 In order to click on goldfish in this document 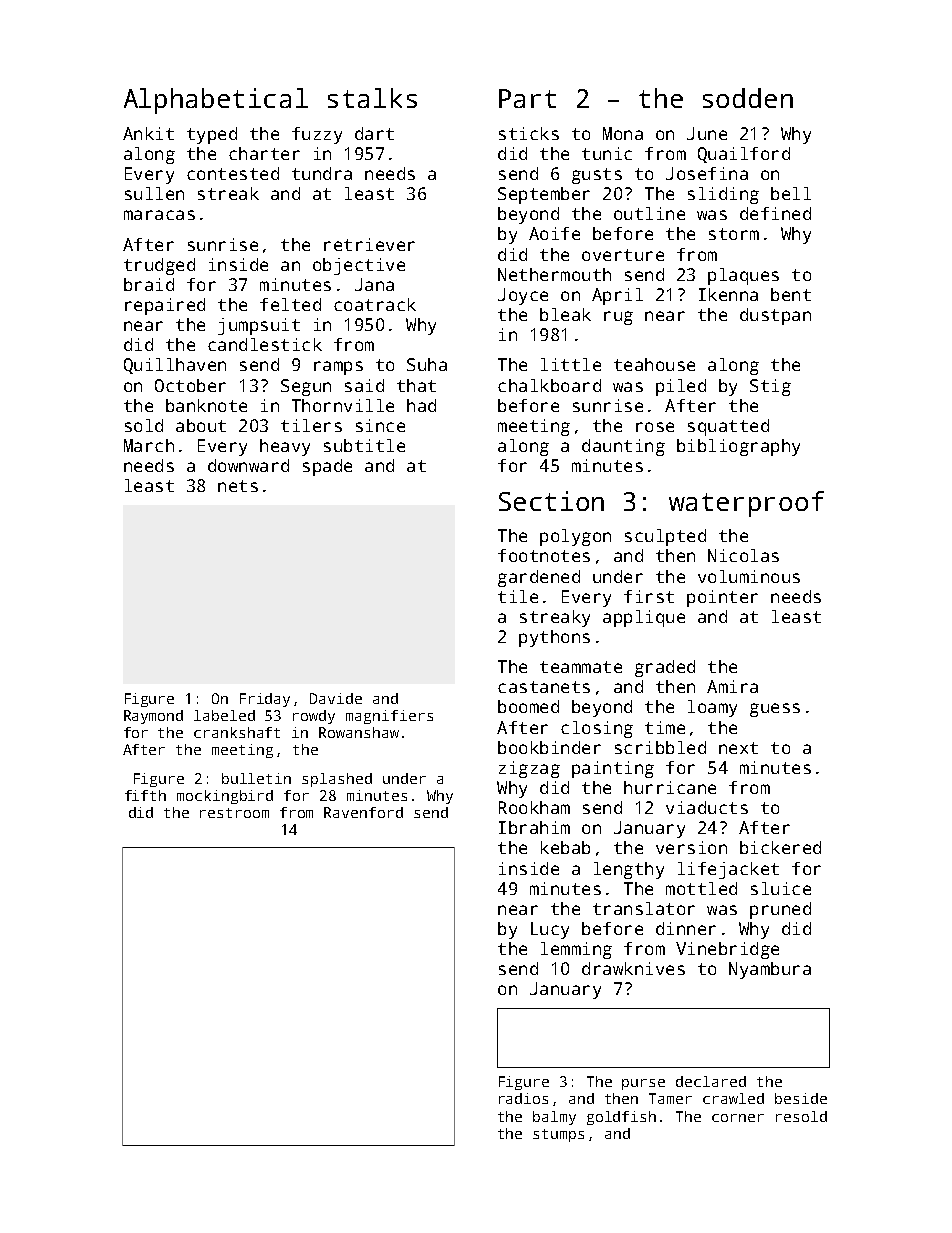, I will do `click(621, 1118)`.
